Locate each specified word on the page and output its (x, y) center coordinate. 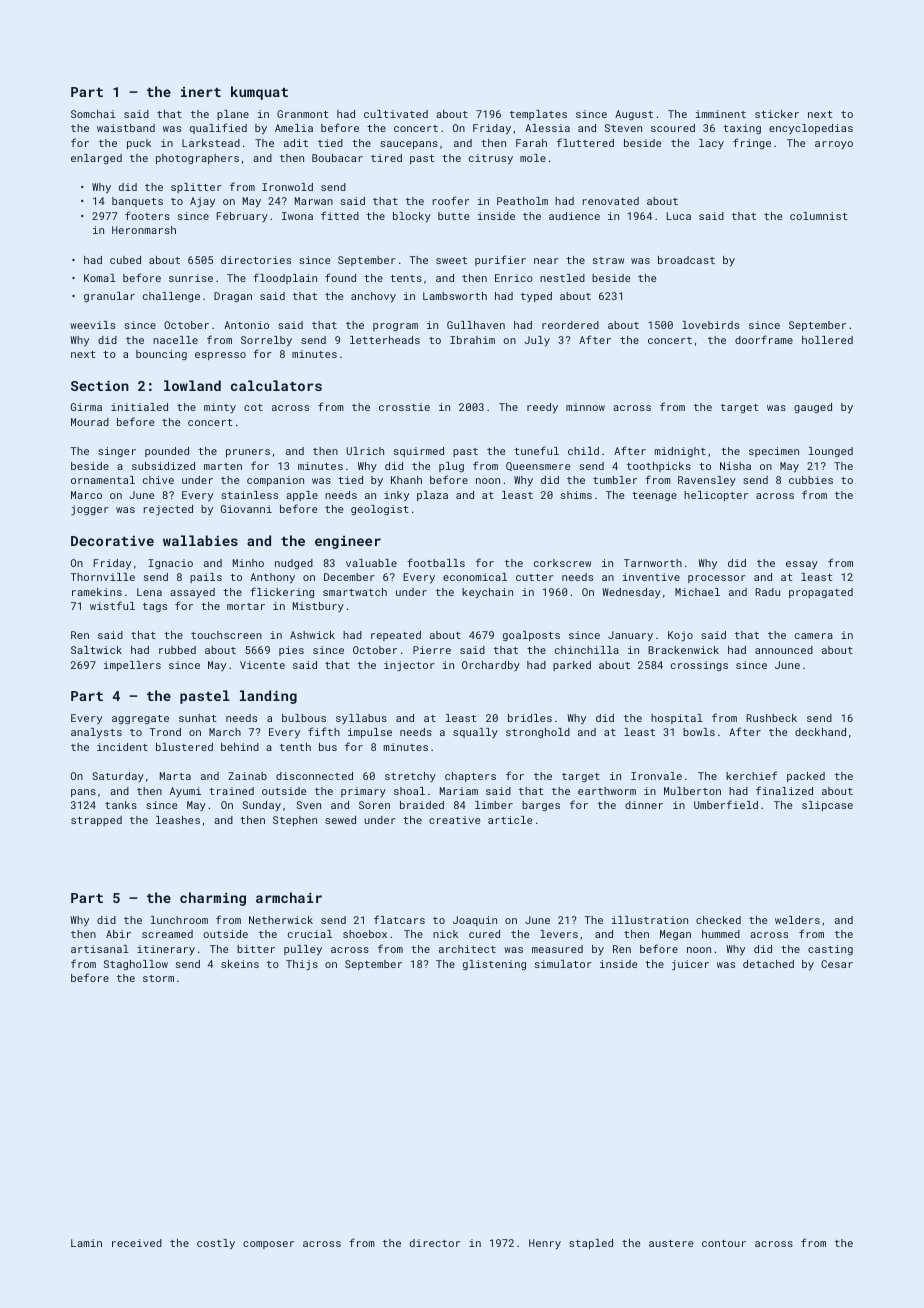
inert (201, 92)
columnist (819, 216)
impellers (132, 666)
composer (268, 1245)
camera (814, 636)
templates (538, 115)
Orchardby (491, 666)
